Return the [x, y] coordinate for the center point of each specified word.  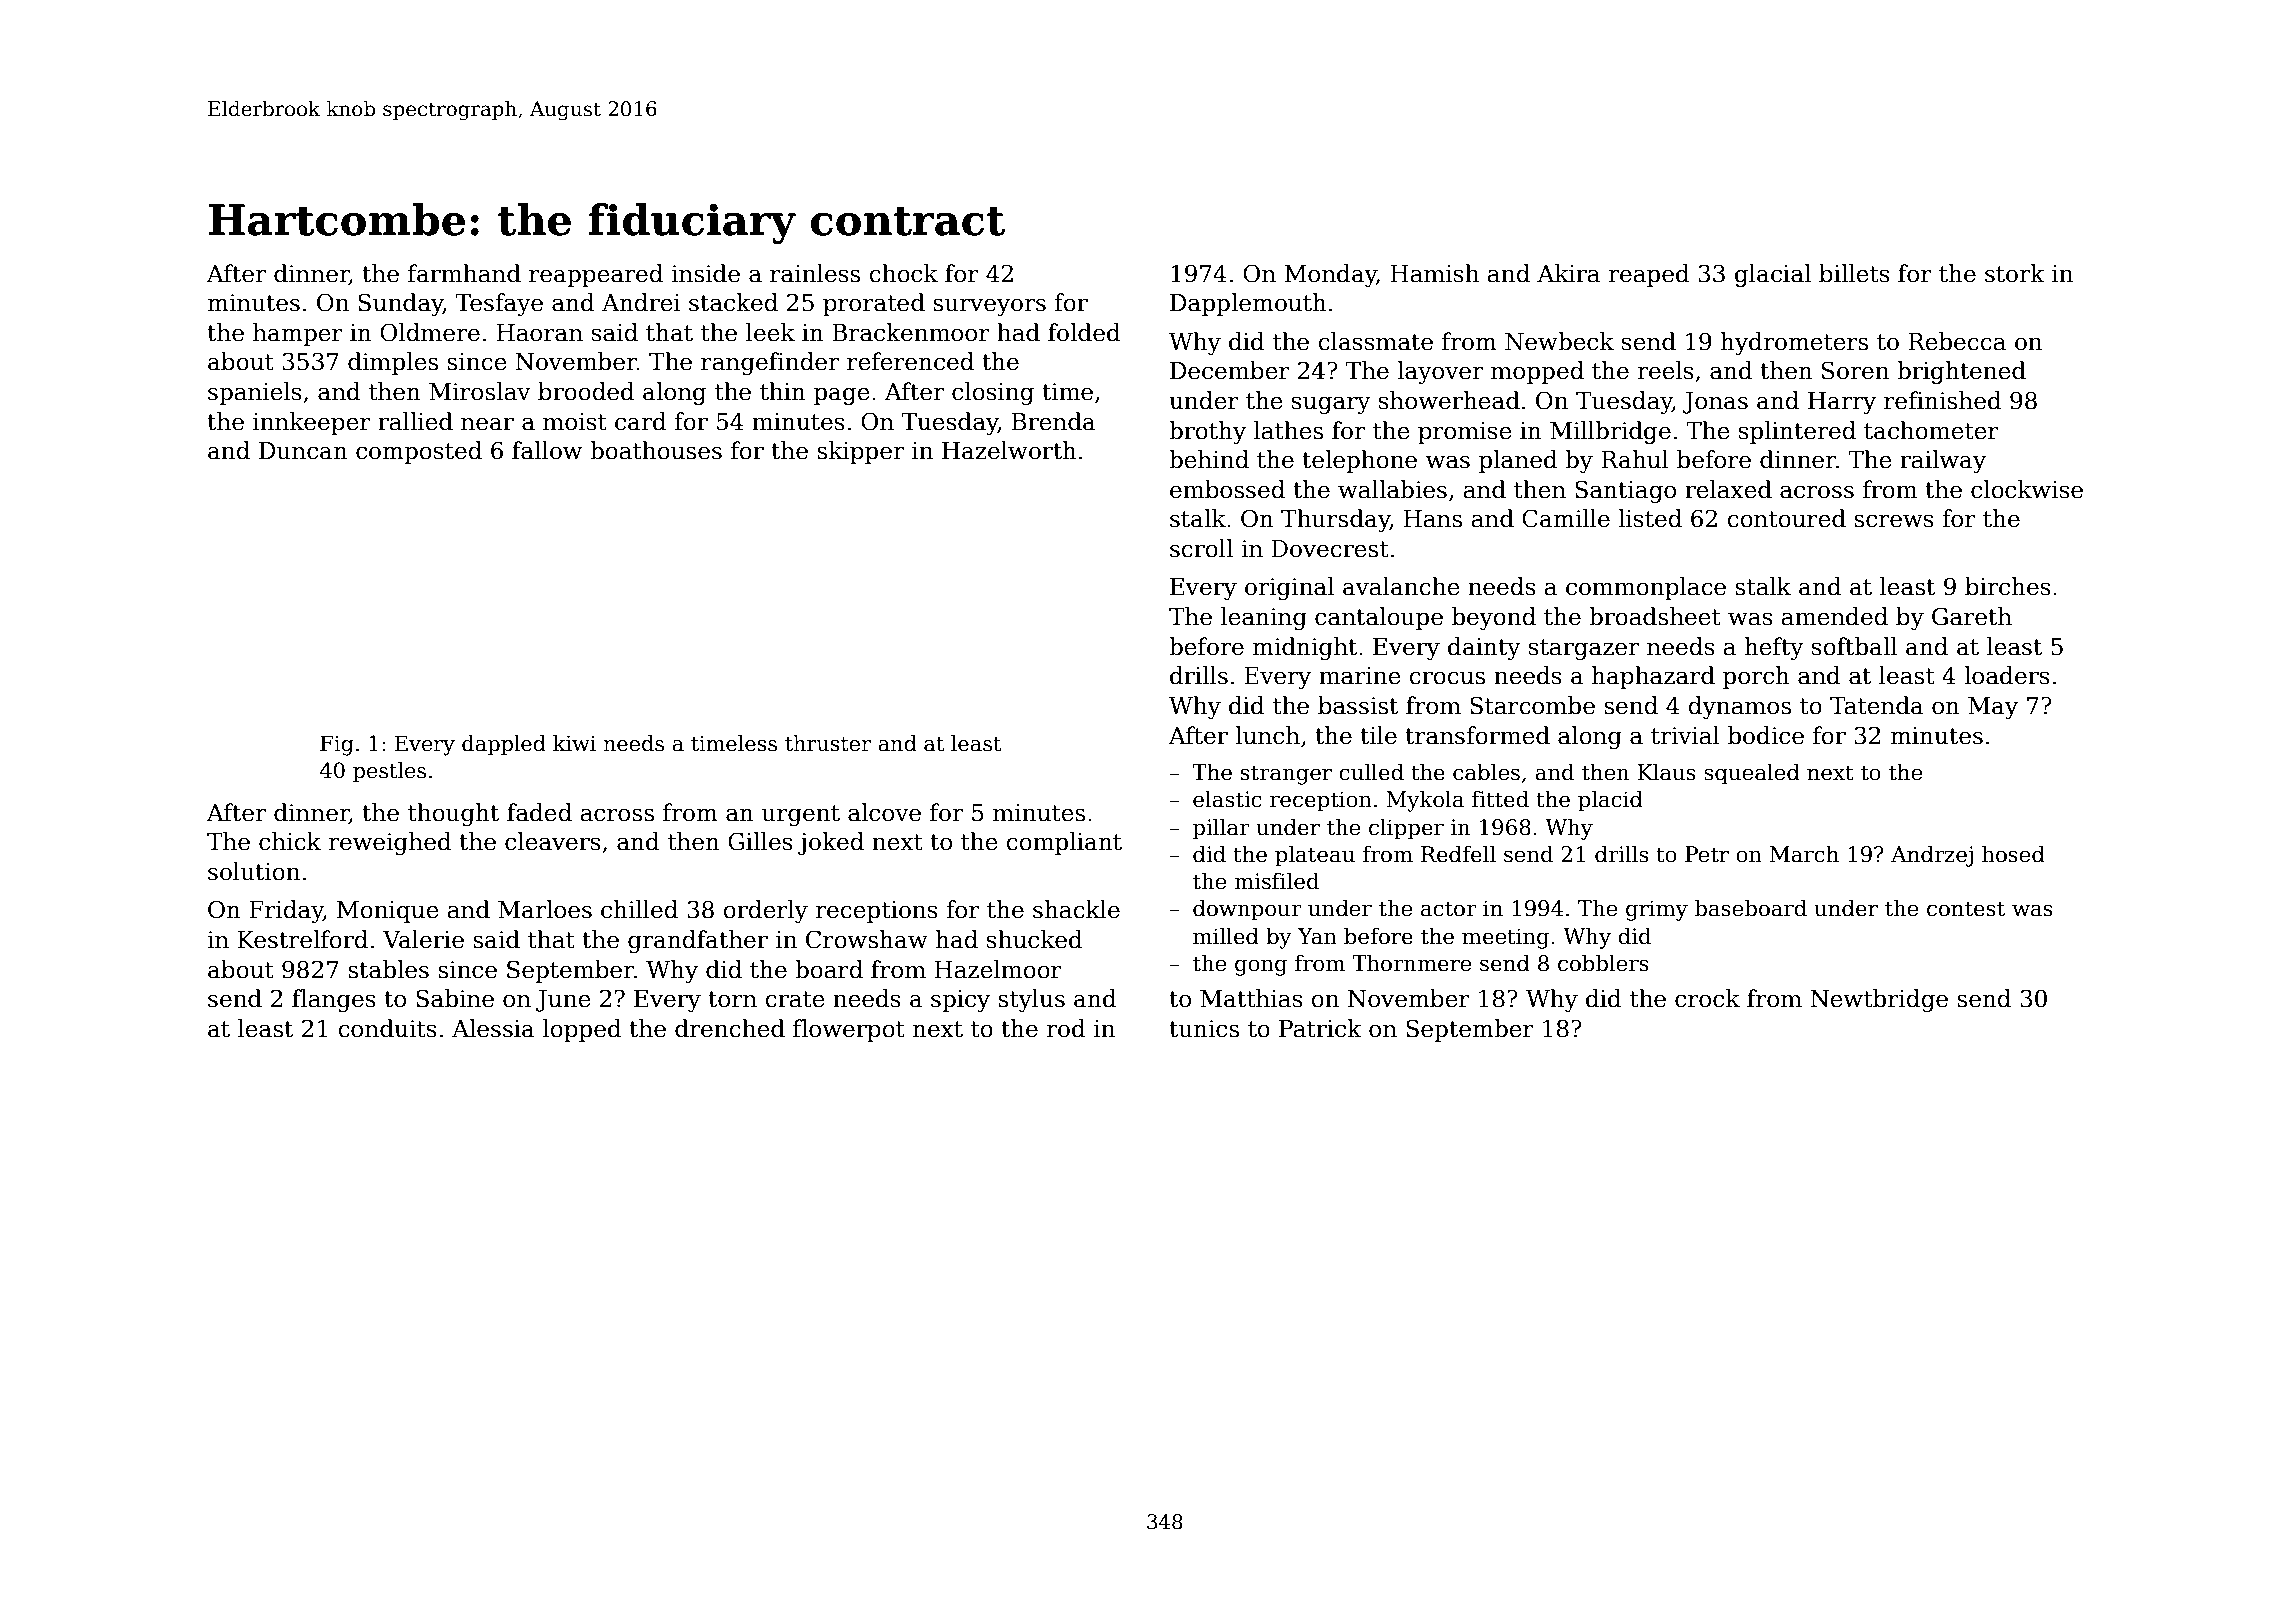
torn [732, 999]
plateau [1315, 856]
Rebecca [1957, 341]
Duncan [303, 451]
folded [1084, 332]
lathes [1288, 430]
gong [1261, 967]
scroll [1201, 548]
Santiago [1625, 491]
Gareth [1972, 616]
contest [1966, 909]
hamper [298, 334]
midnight [1305, 648]
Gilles [760, 841]
